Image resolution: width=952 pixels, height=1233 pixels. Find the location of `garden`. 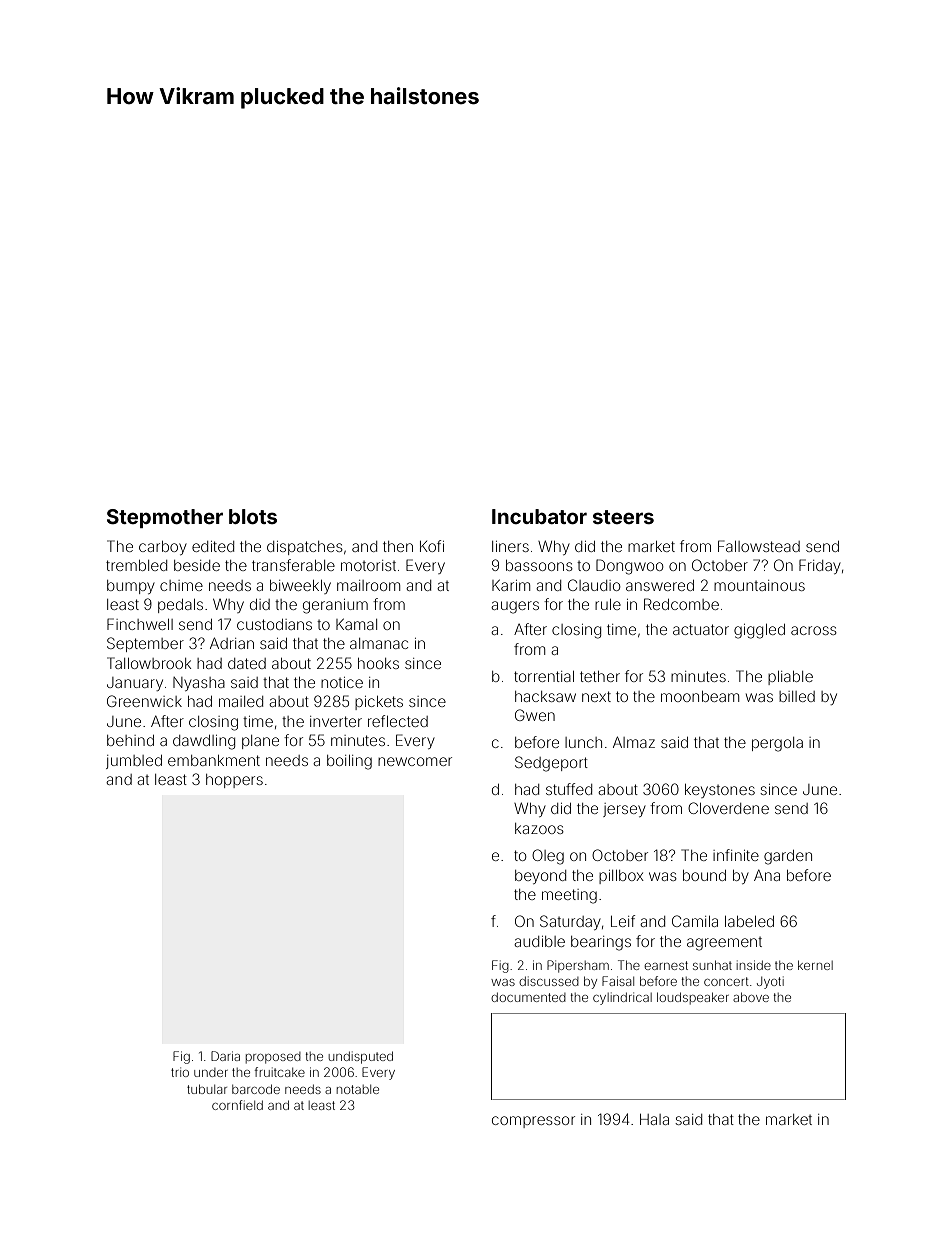

garden is located at coordinates (788, 857).
